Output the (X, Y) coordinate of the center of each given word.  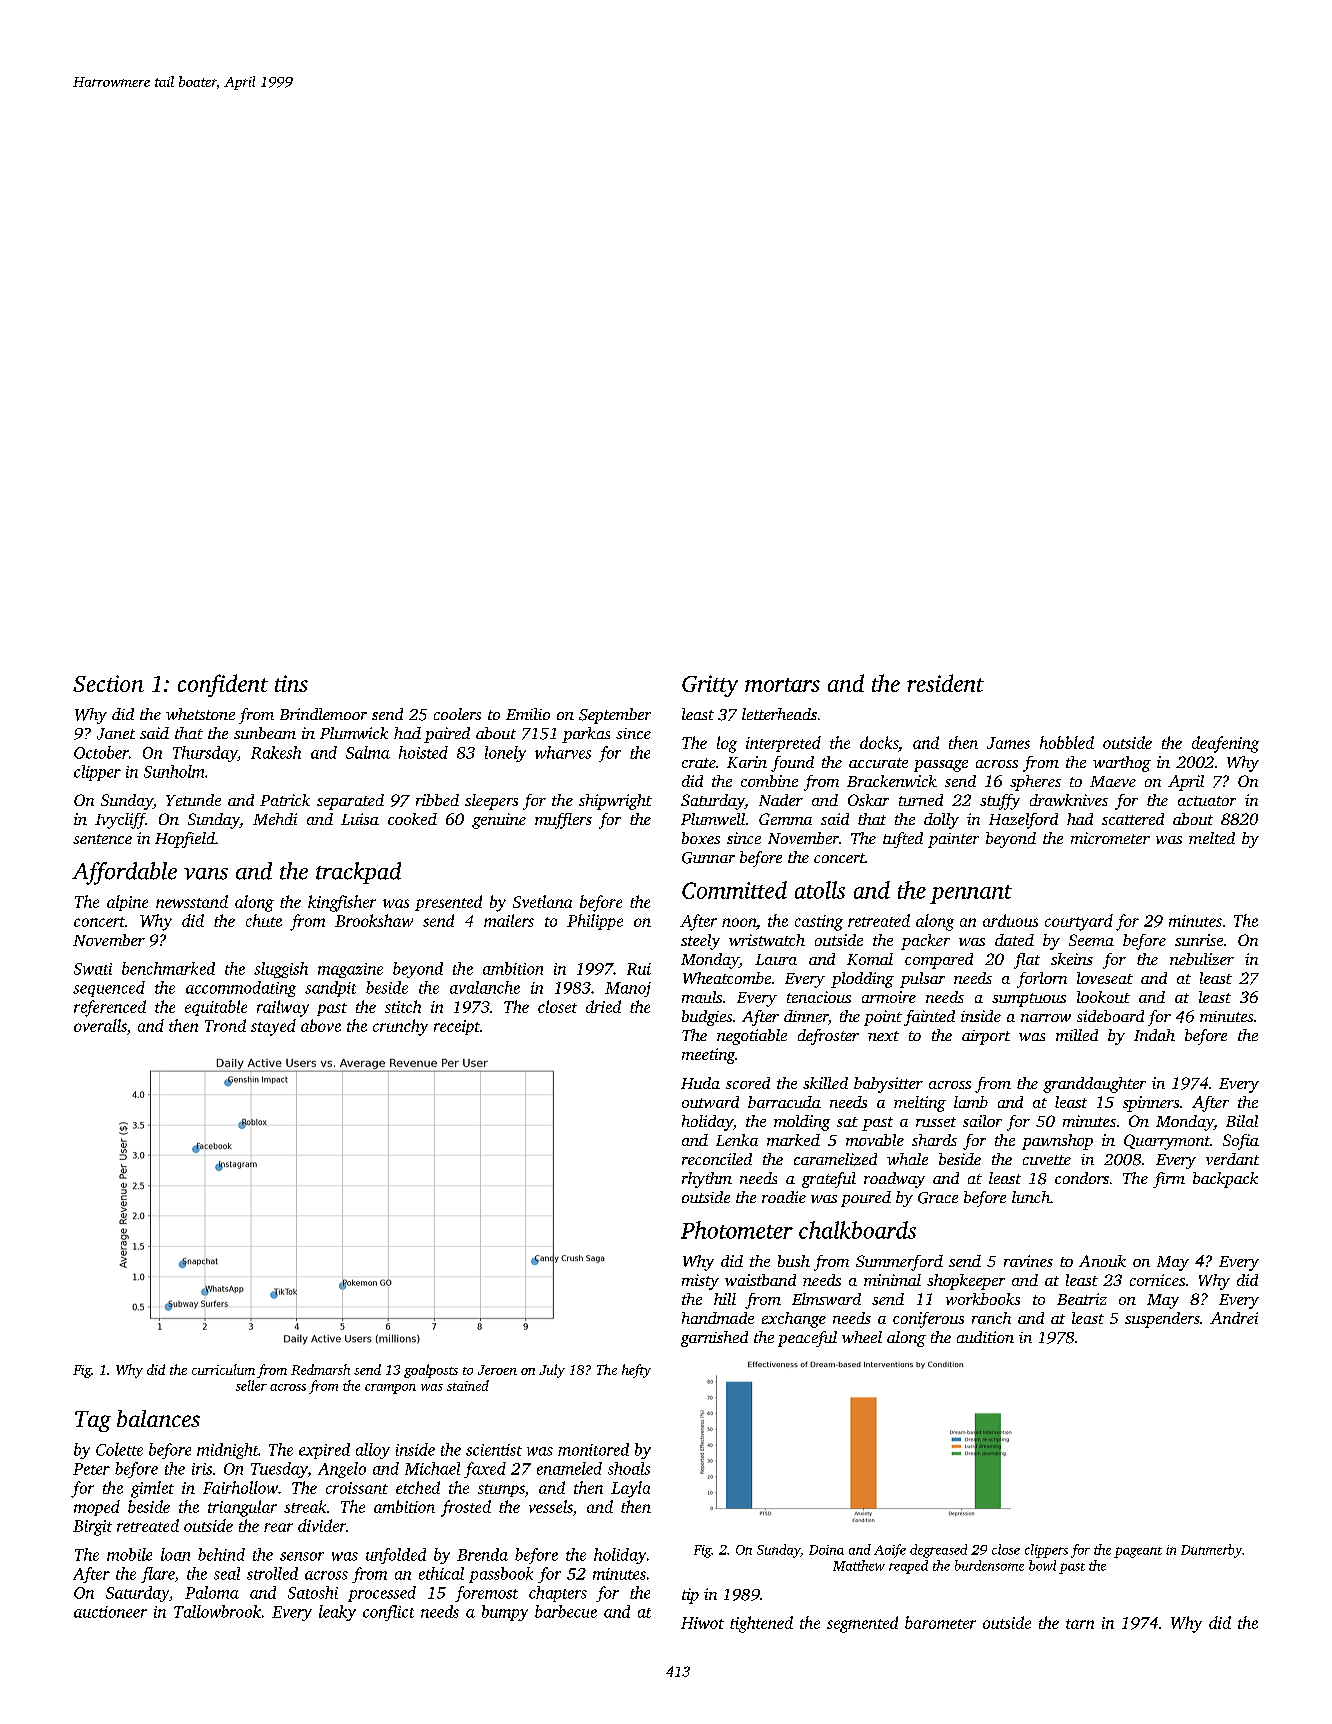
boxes (701, 838)
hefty (636, 1371)
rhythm (707, 1180)
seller (251, 1385)
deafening (1225, 744)
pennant (971, 894)
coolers (457, 714)
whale (907, 1159)
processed (382, 1594)
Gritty (710, 686)
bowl (1042, 1565)
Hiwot (702, 1623)
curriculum (223, 1369)
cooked (412, 819)
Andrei (1234, 1318)
